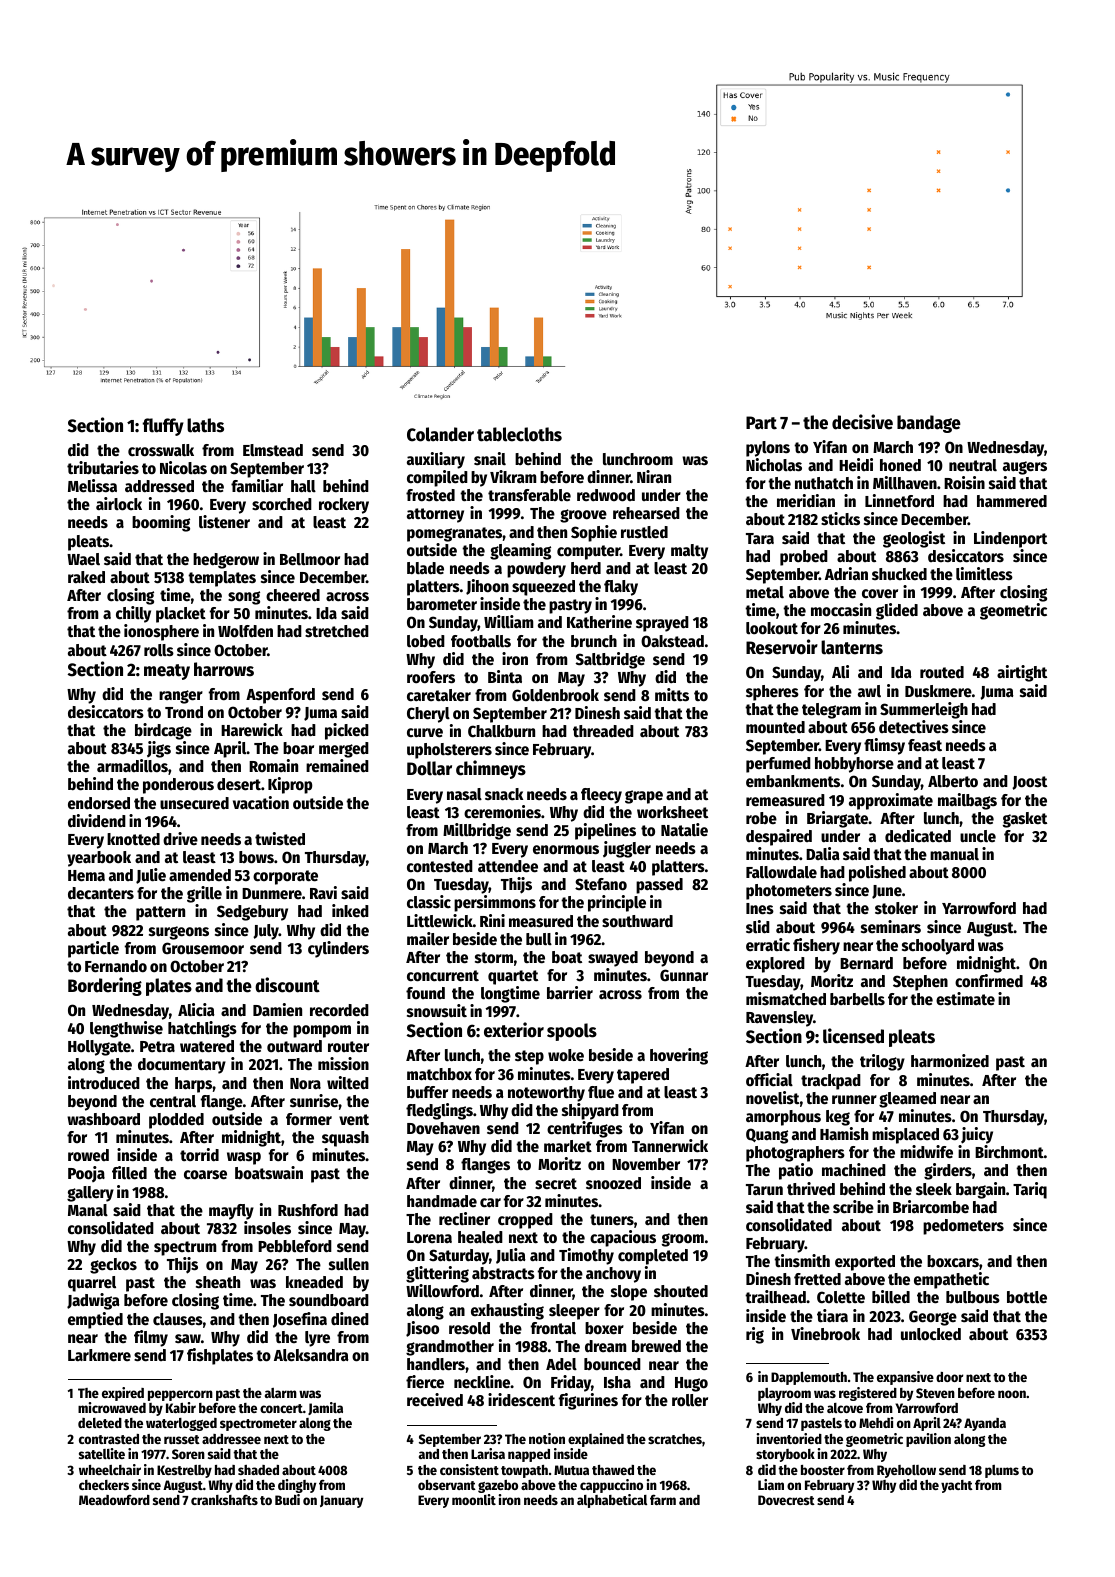 This page has width=1115, height=1577. Describe the element at coordinates (571, 1470) in the page. I see `Mutua` at that location.
